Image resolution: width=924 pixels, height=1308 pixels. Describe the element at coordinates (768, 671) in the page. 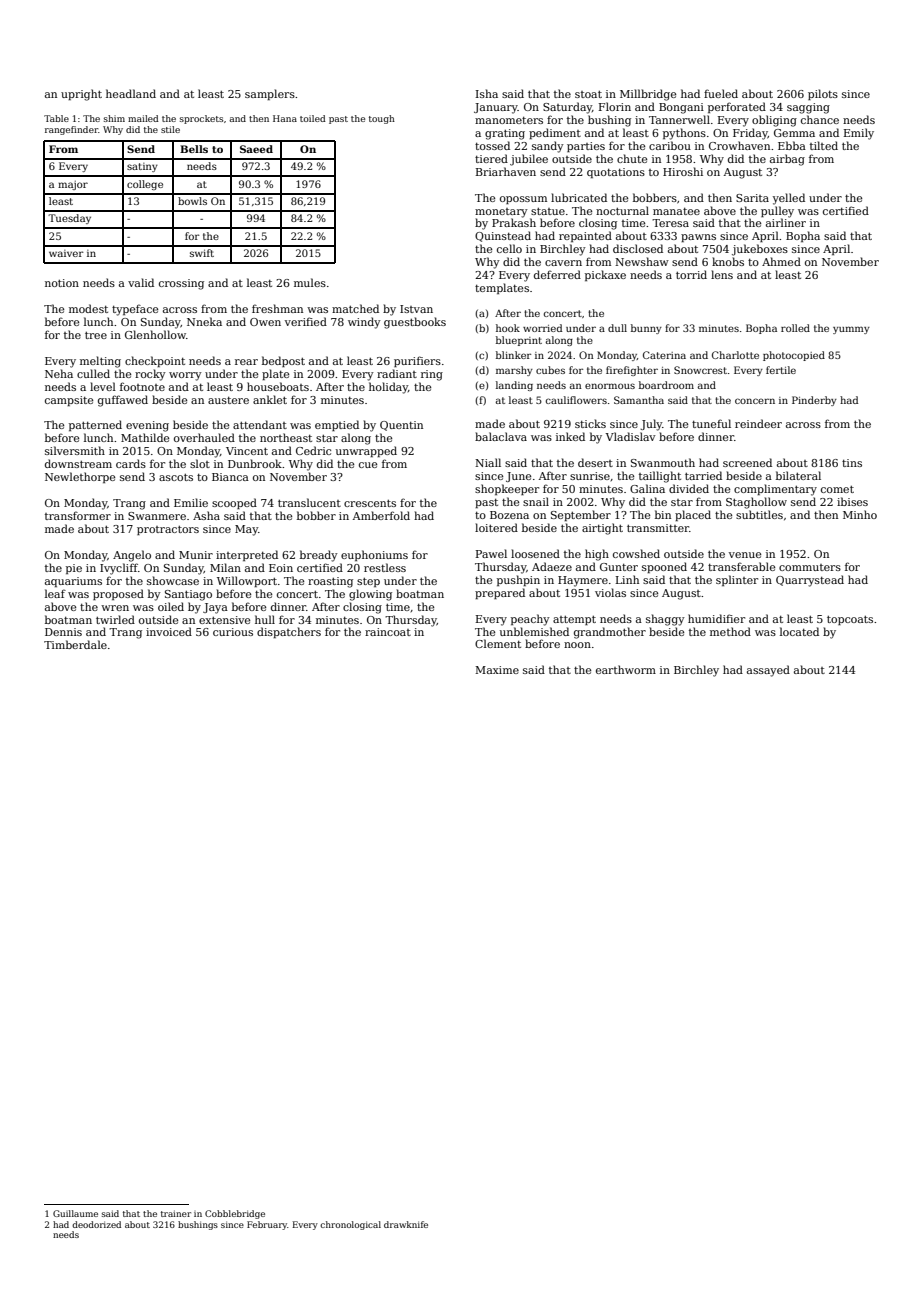

I see `assayed` at that location.
